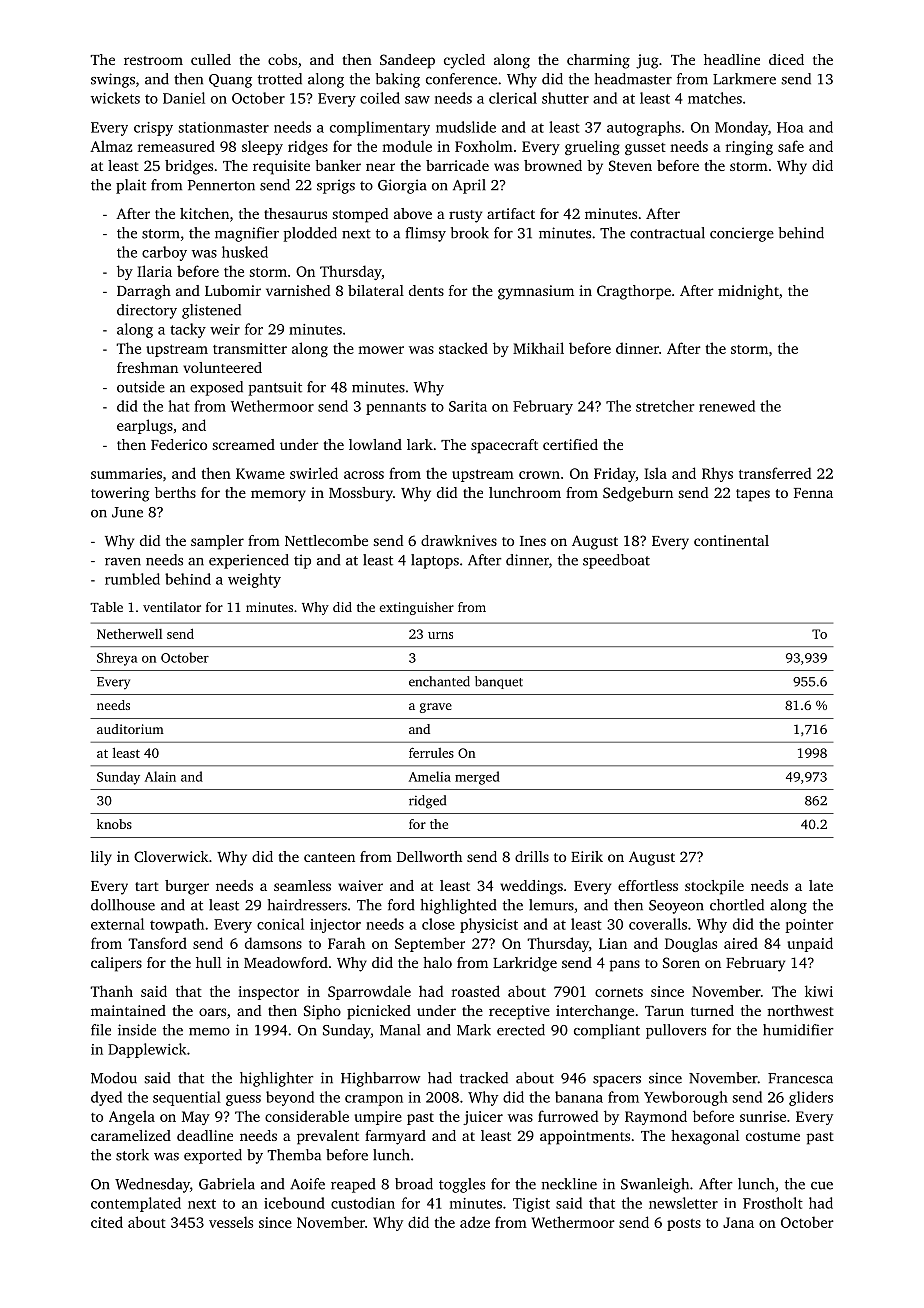 The width and height of the document is (924, 1308). What do you see at coordinates (244, 444) in the document?
I see `screamed` at bounding box center [244, 444].
